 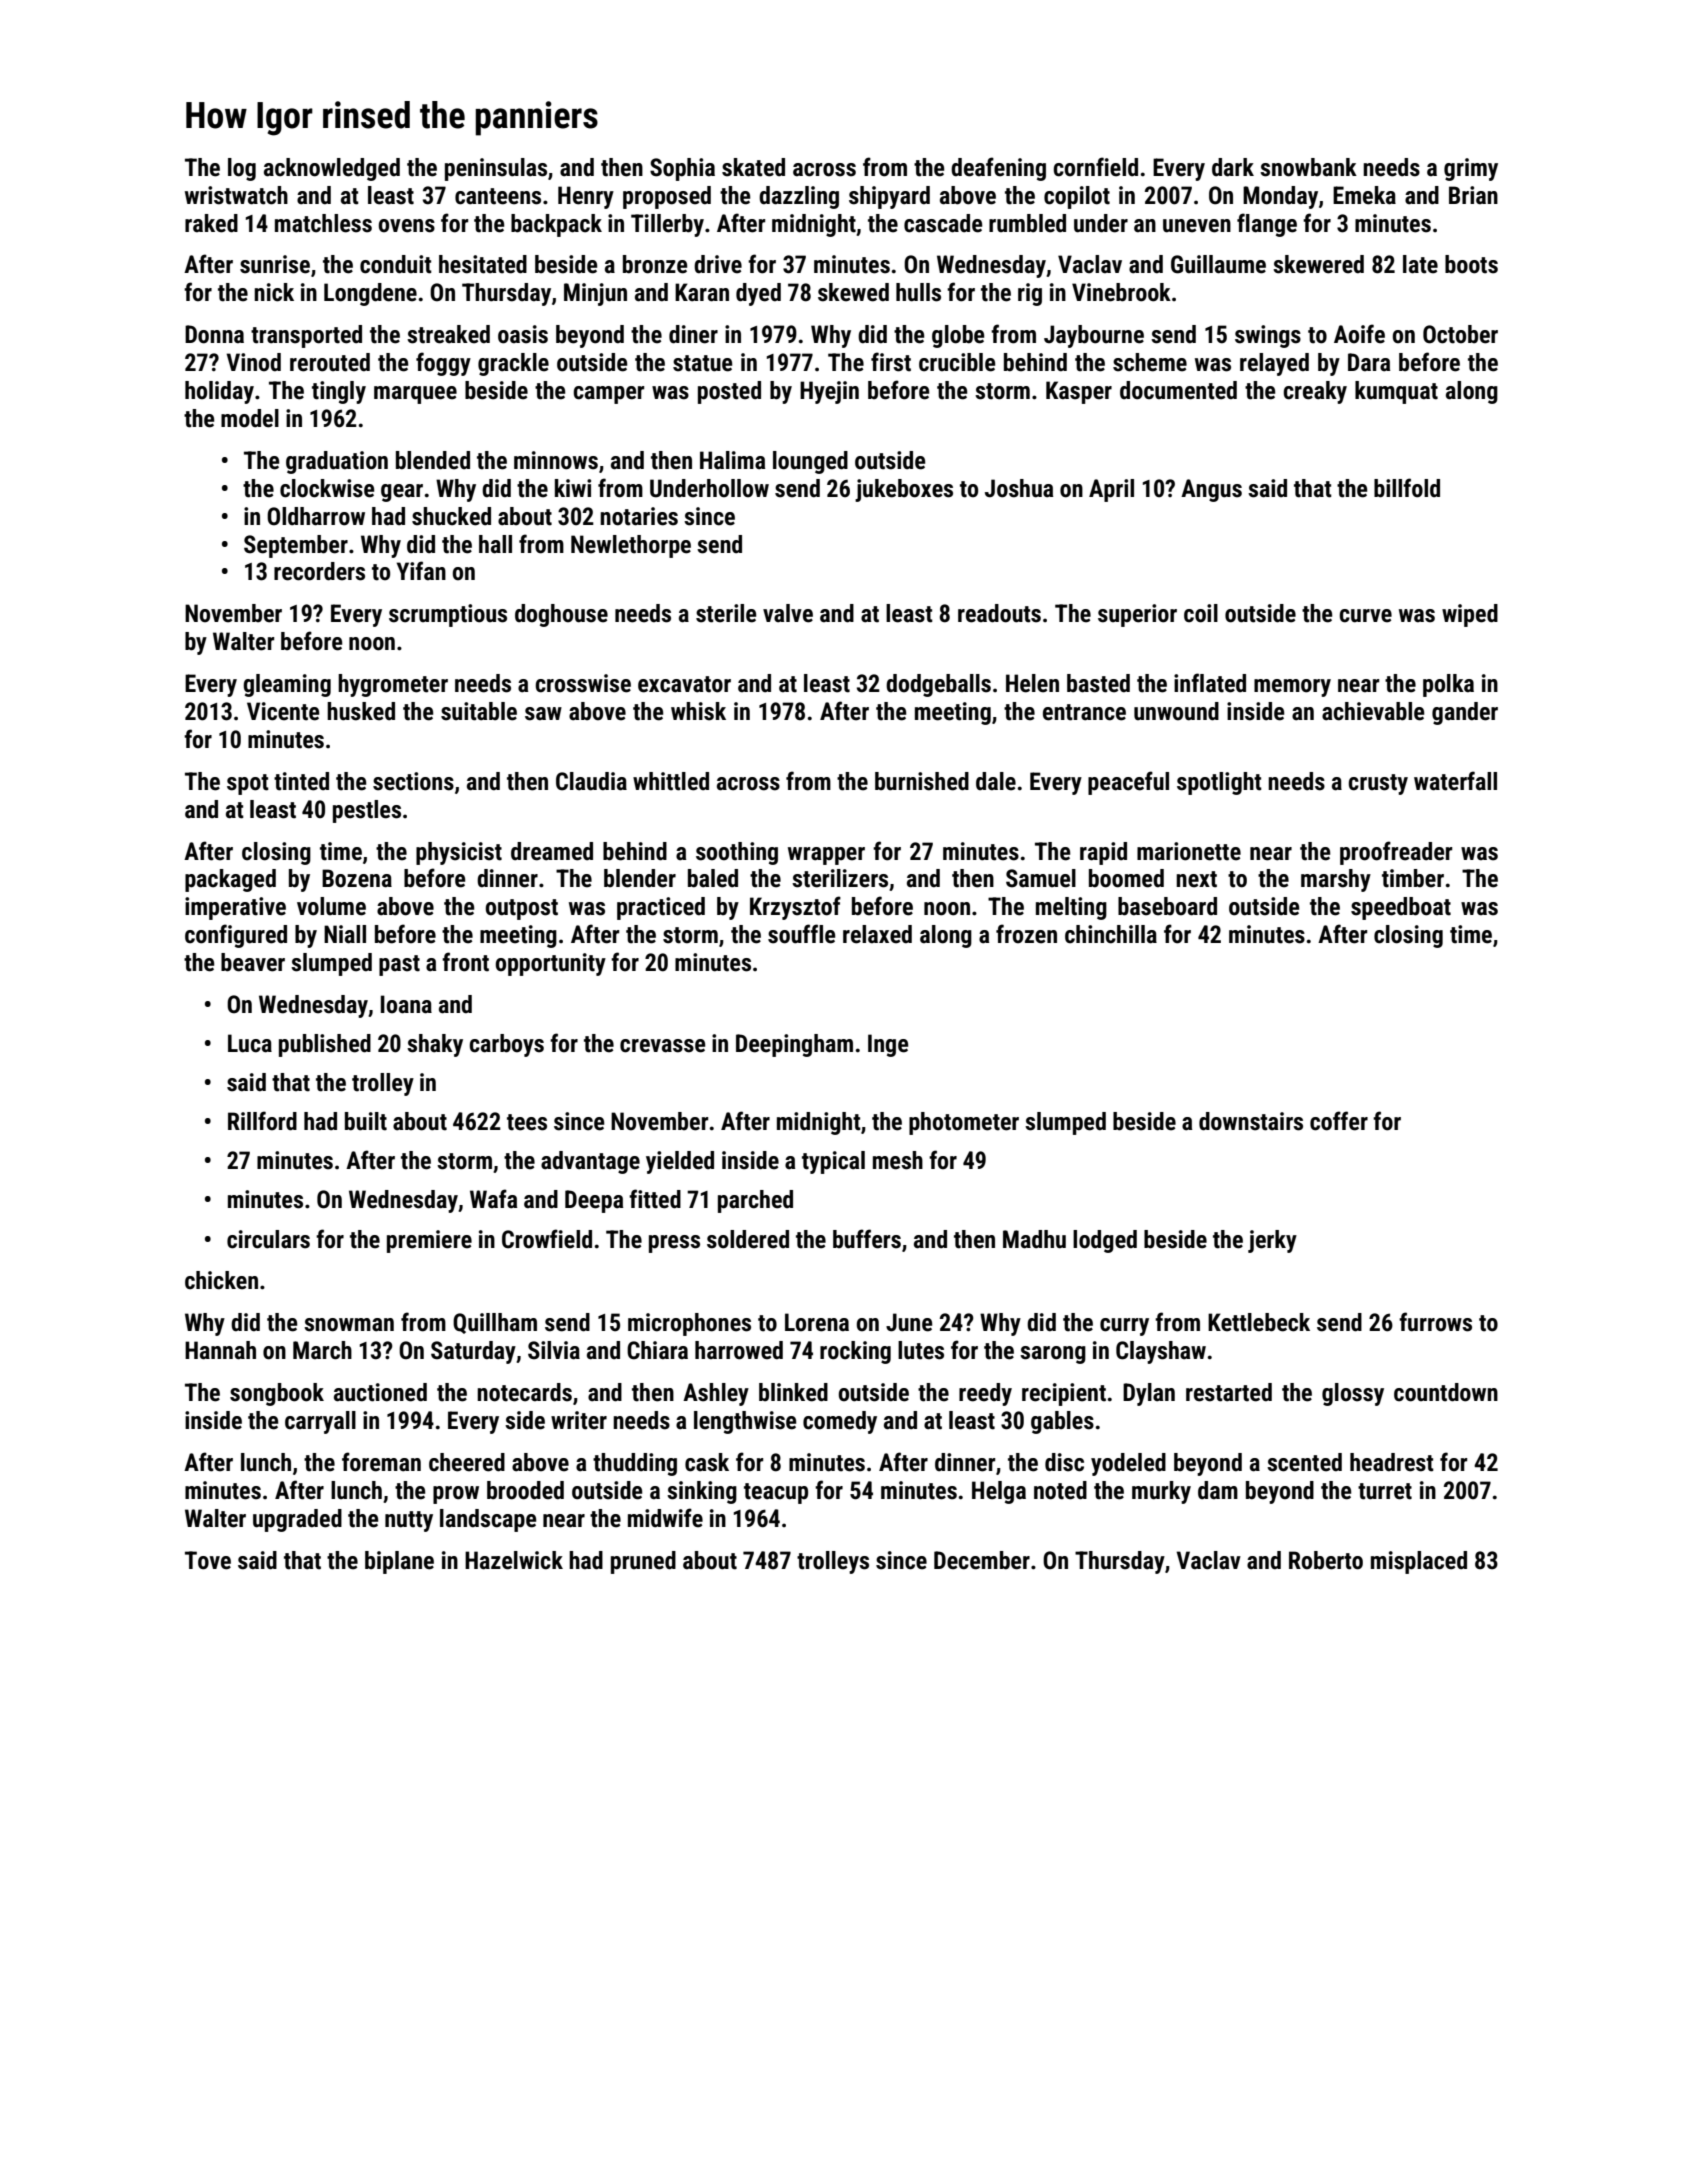 What do you see at coordinates (801, 934) in the image?
I see `souffle` at bounding box center [801, 934].
